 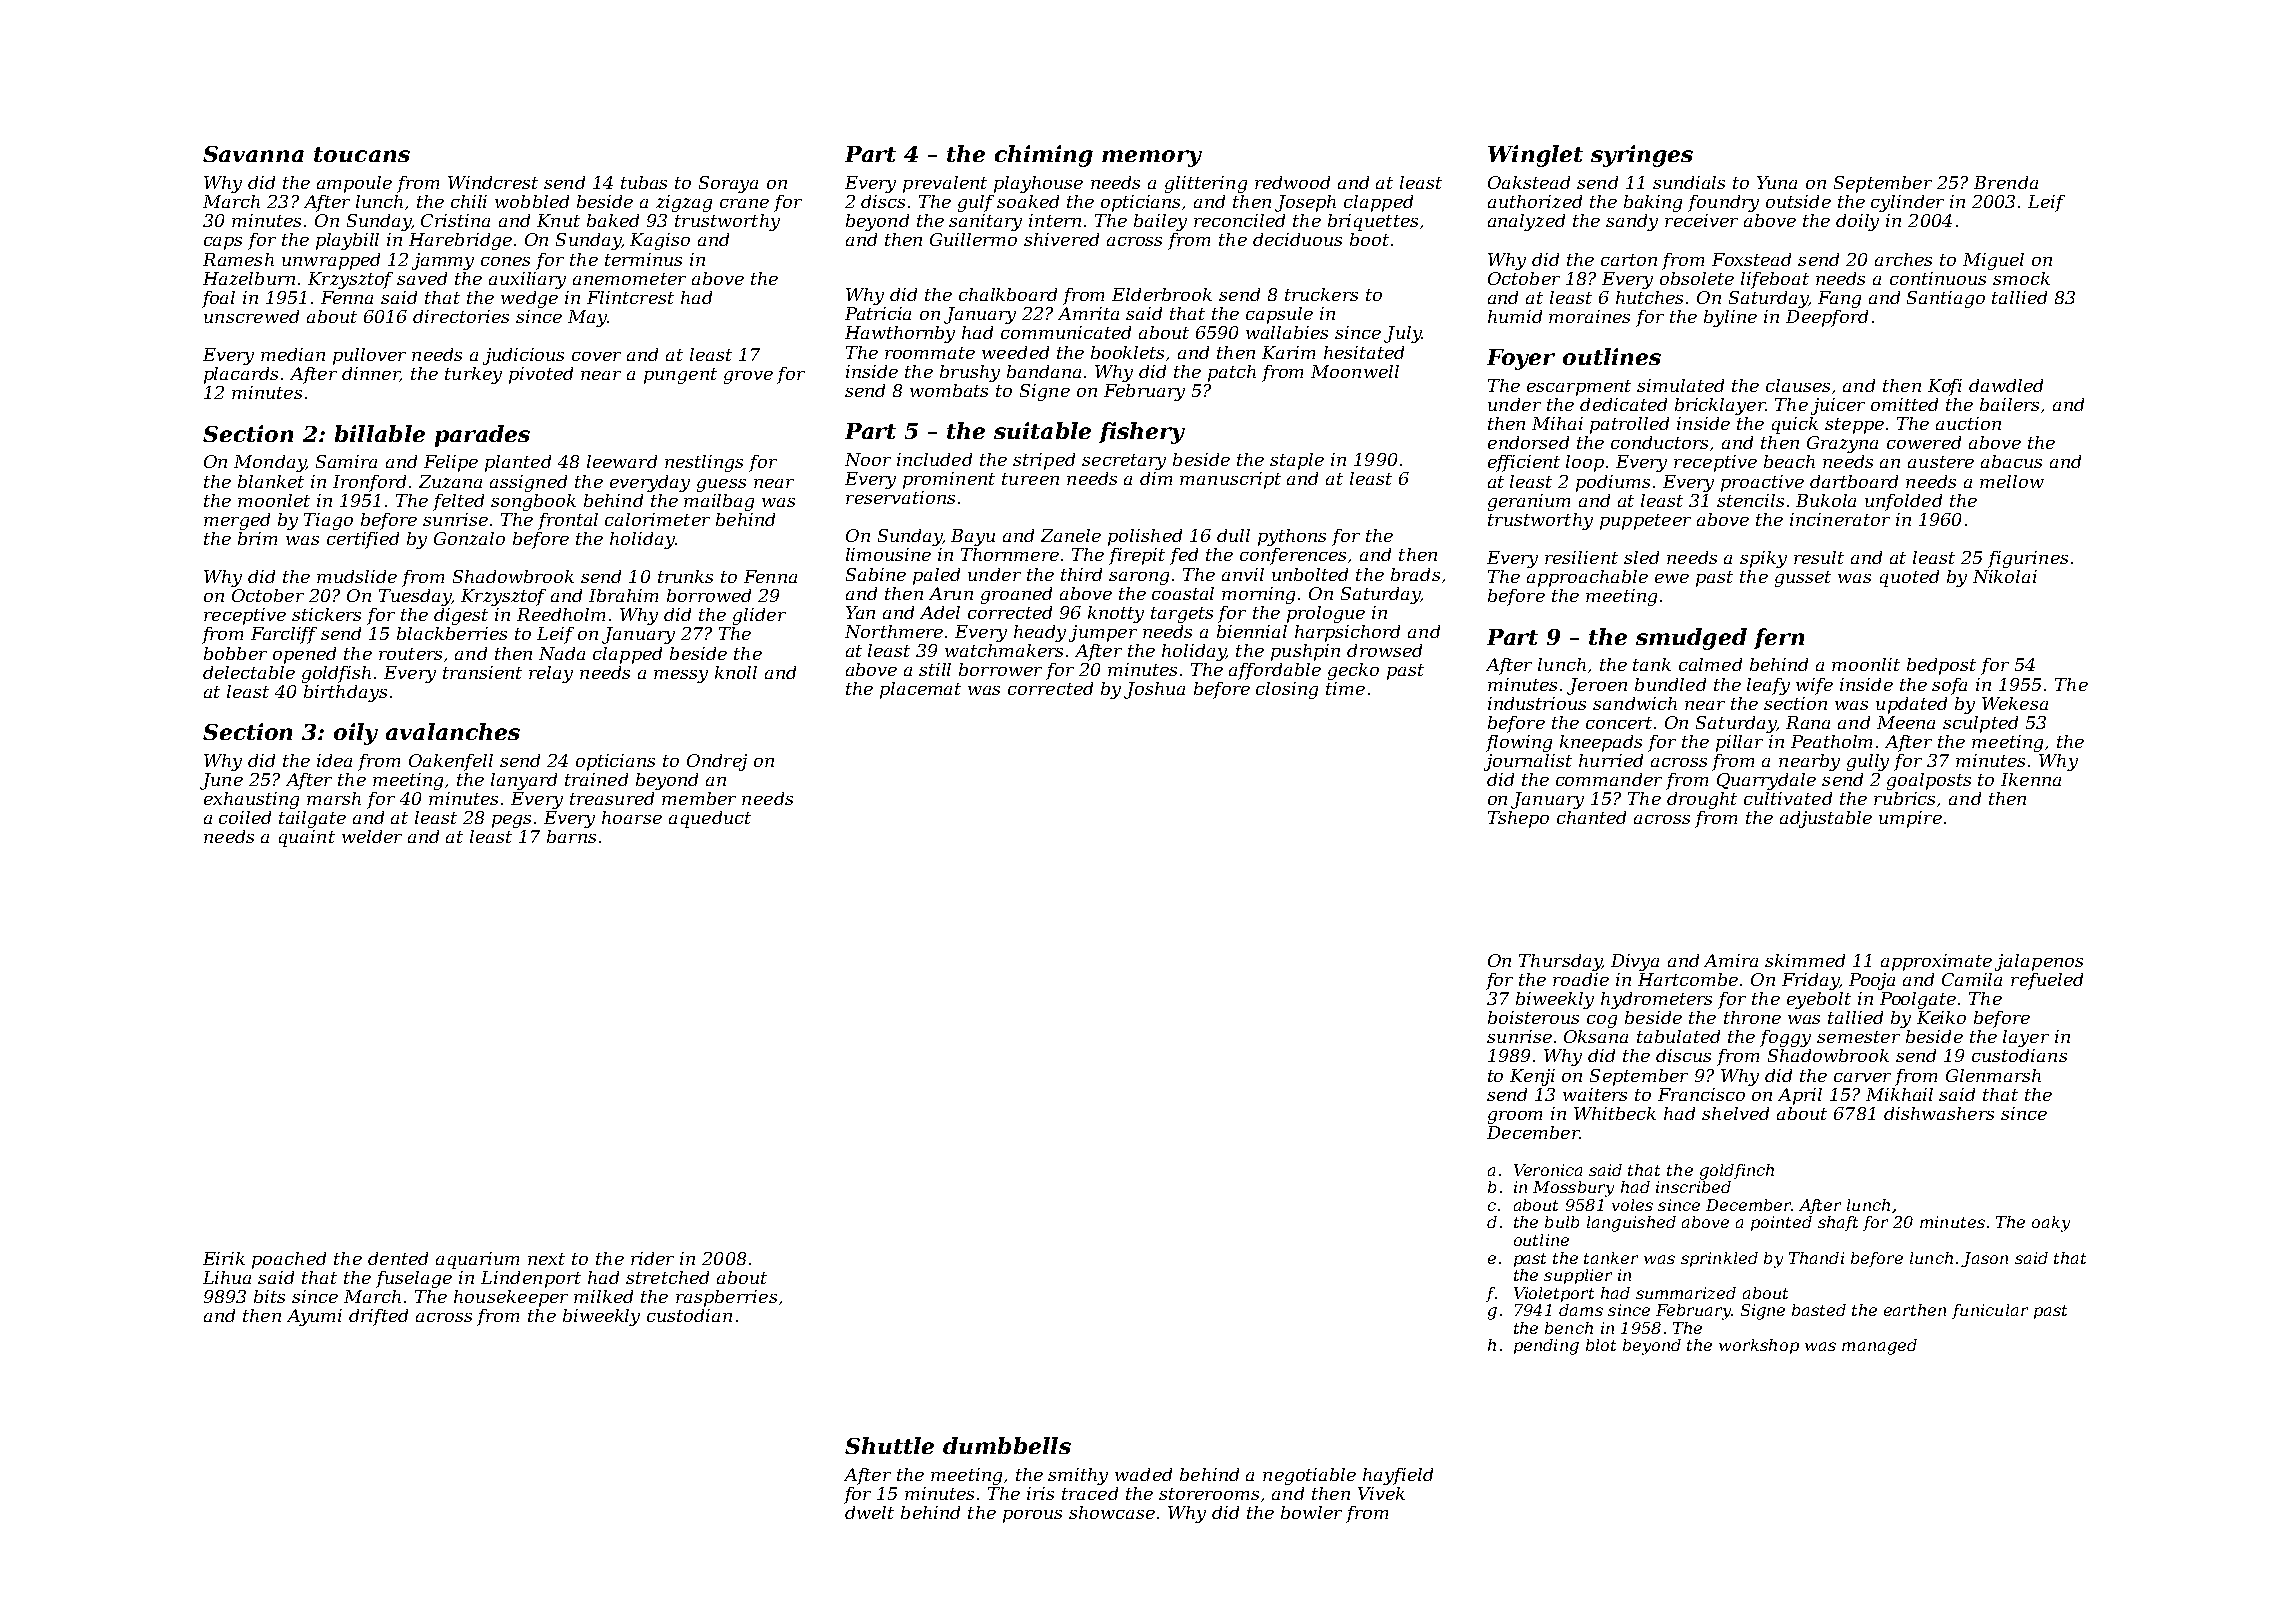 What do you see at coordinates (652, 1258) in the screenshot?
I see `rider` at bounding box center [652, 1258].
